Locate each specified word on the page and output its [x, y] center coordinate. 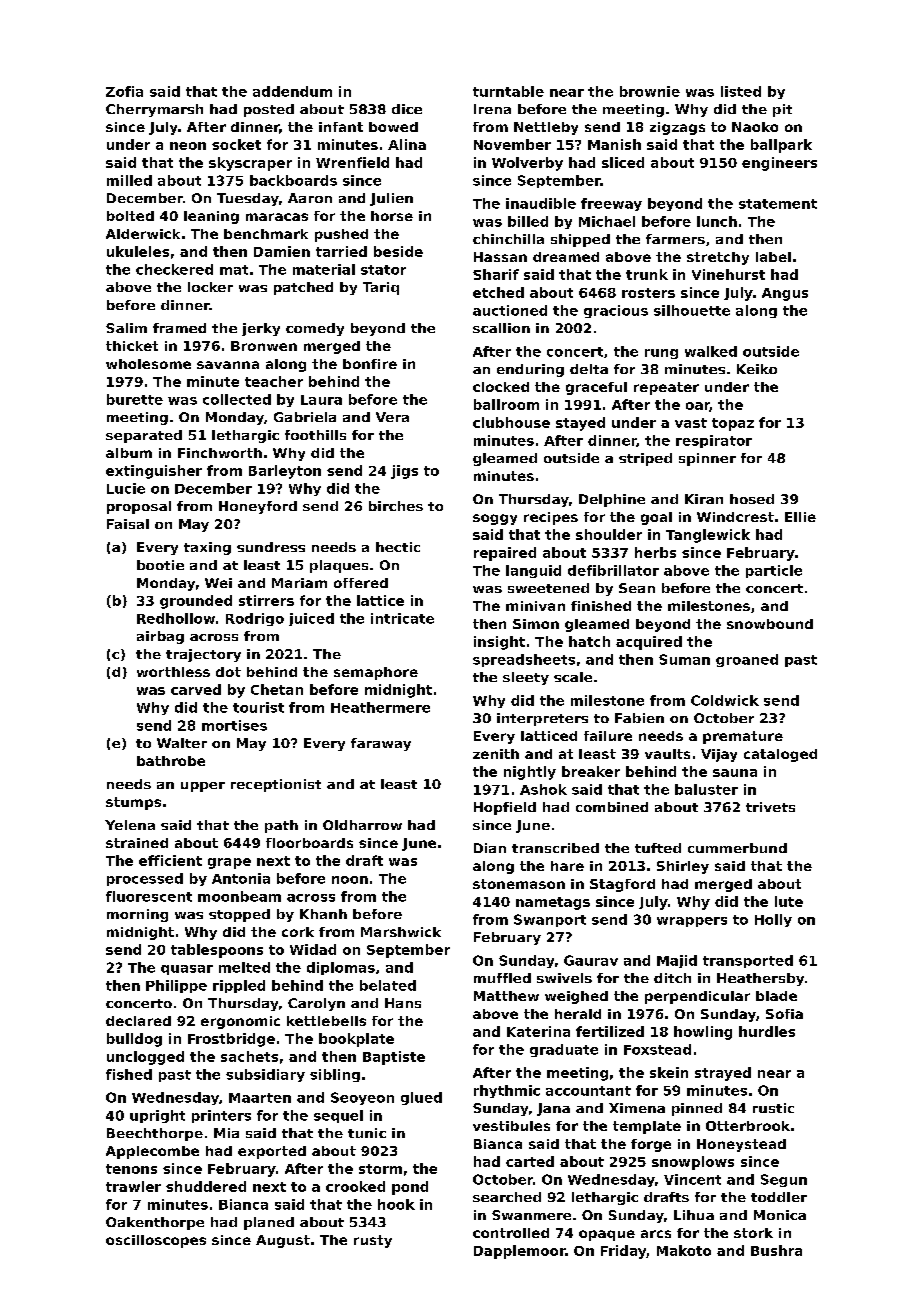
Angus [785, 294]
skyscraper [250, 164]
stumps [133, 803]
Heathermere [380, 707]
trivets [770, 807]
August [283, 1241]
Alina [407, 144]
